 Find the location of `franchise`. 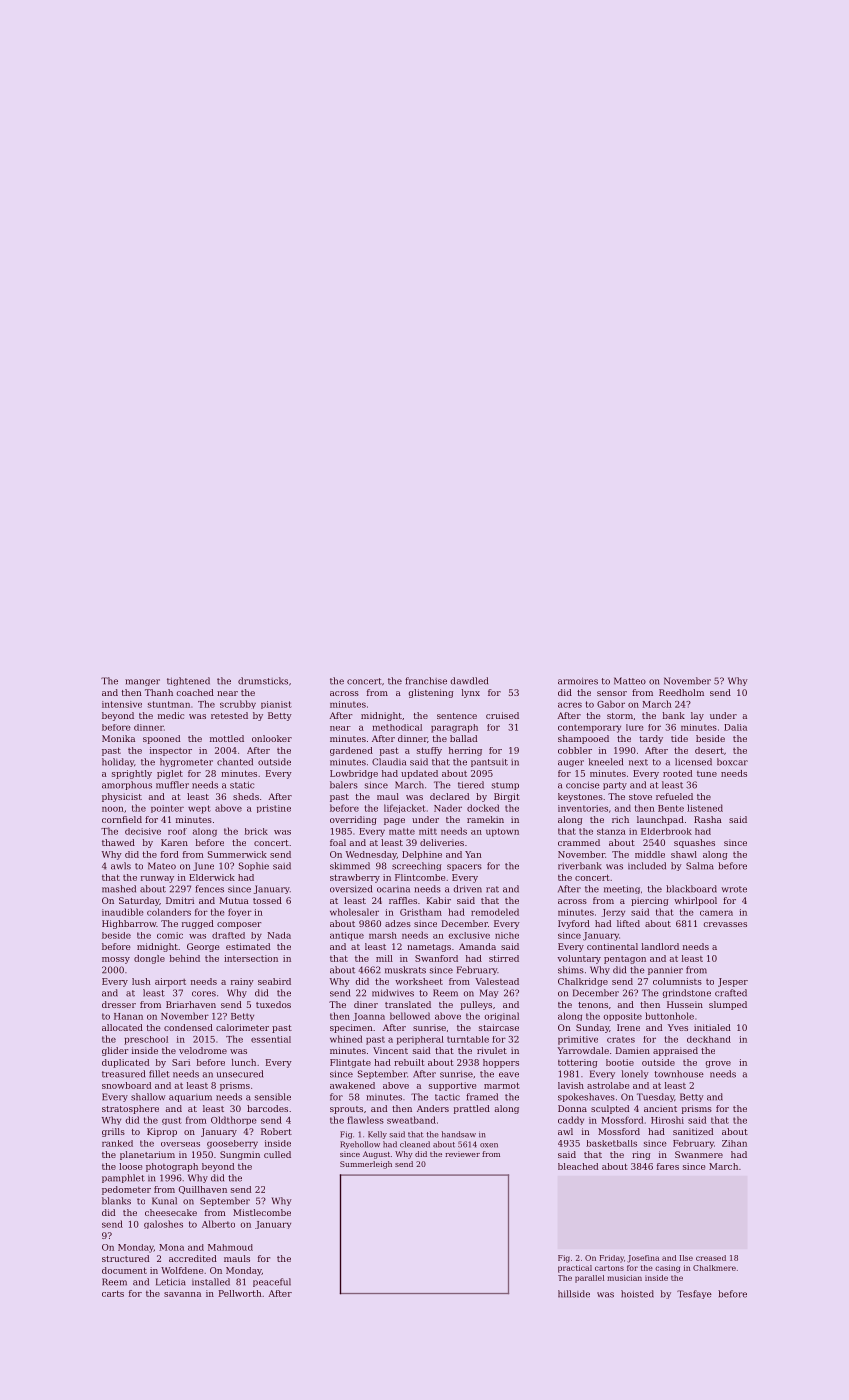

franchise is located at coordinates (426, 681).
